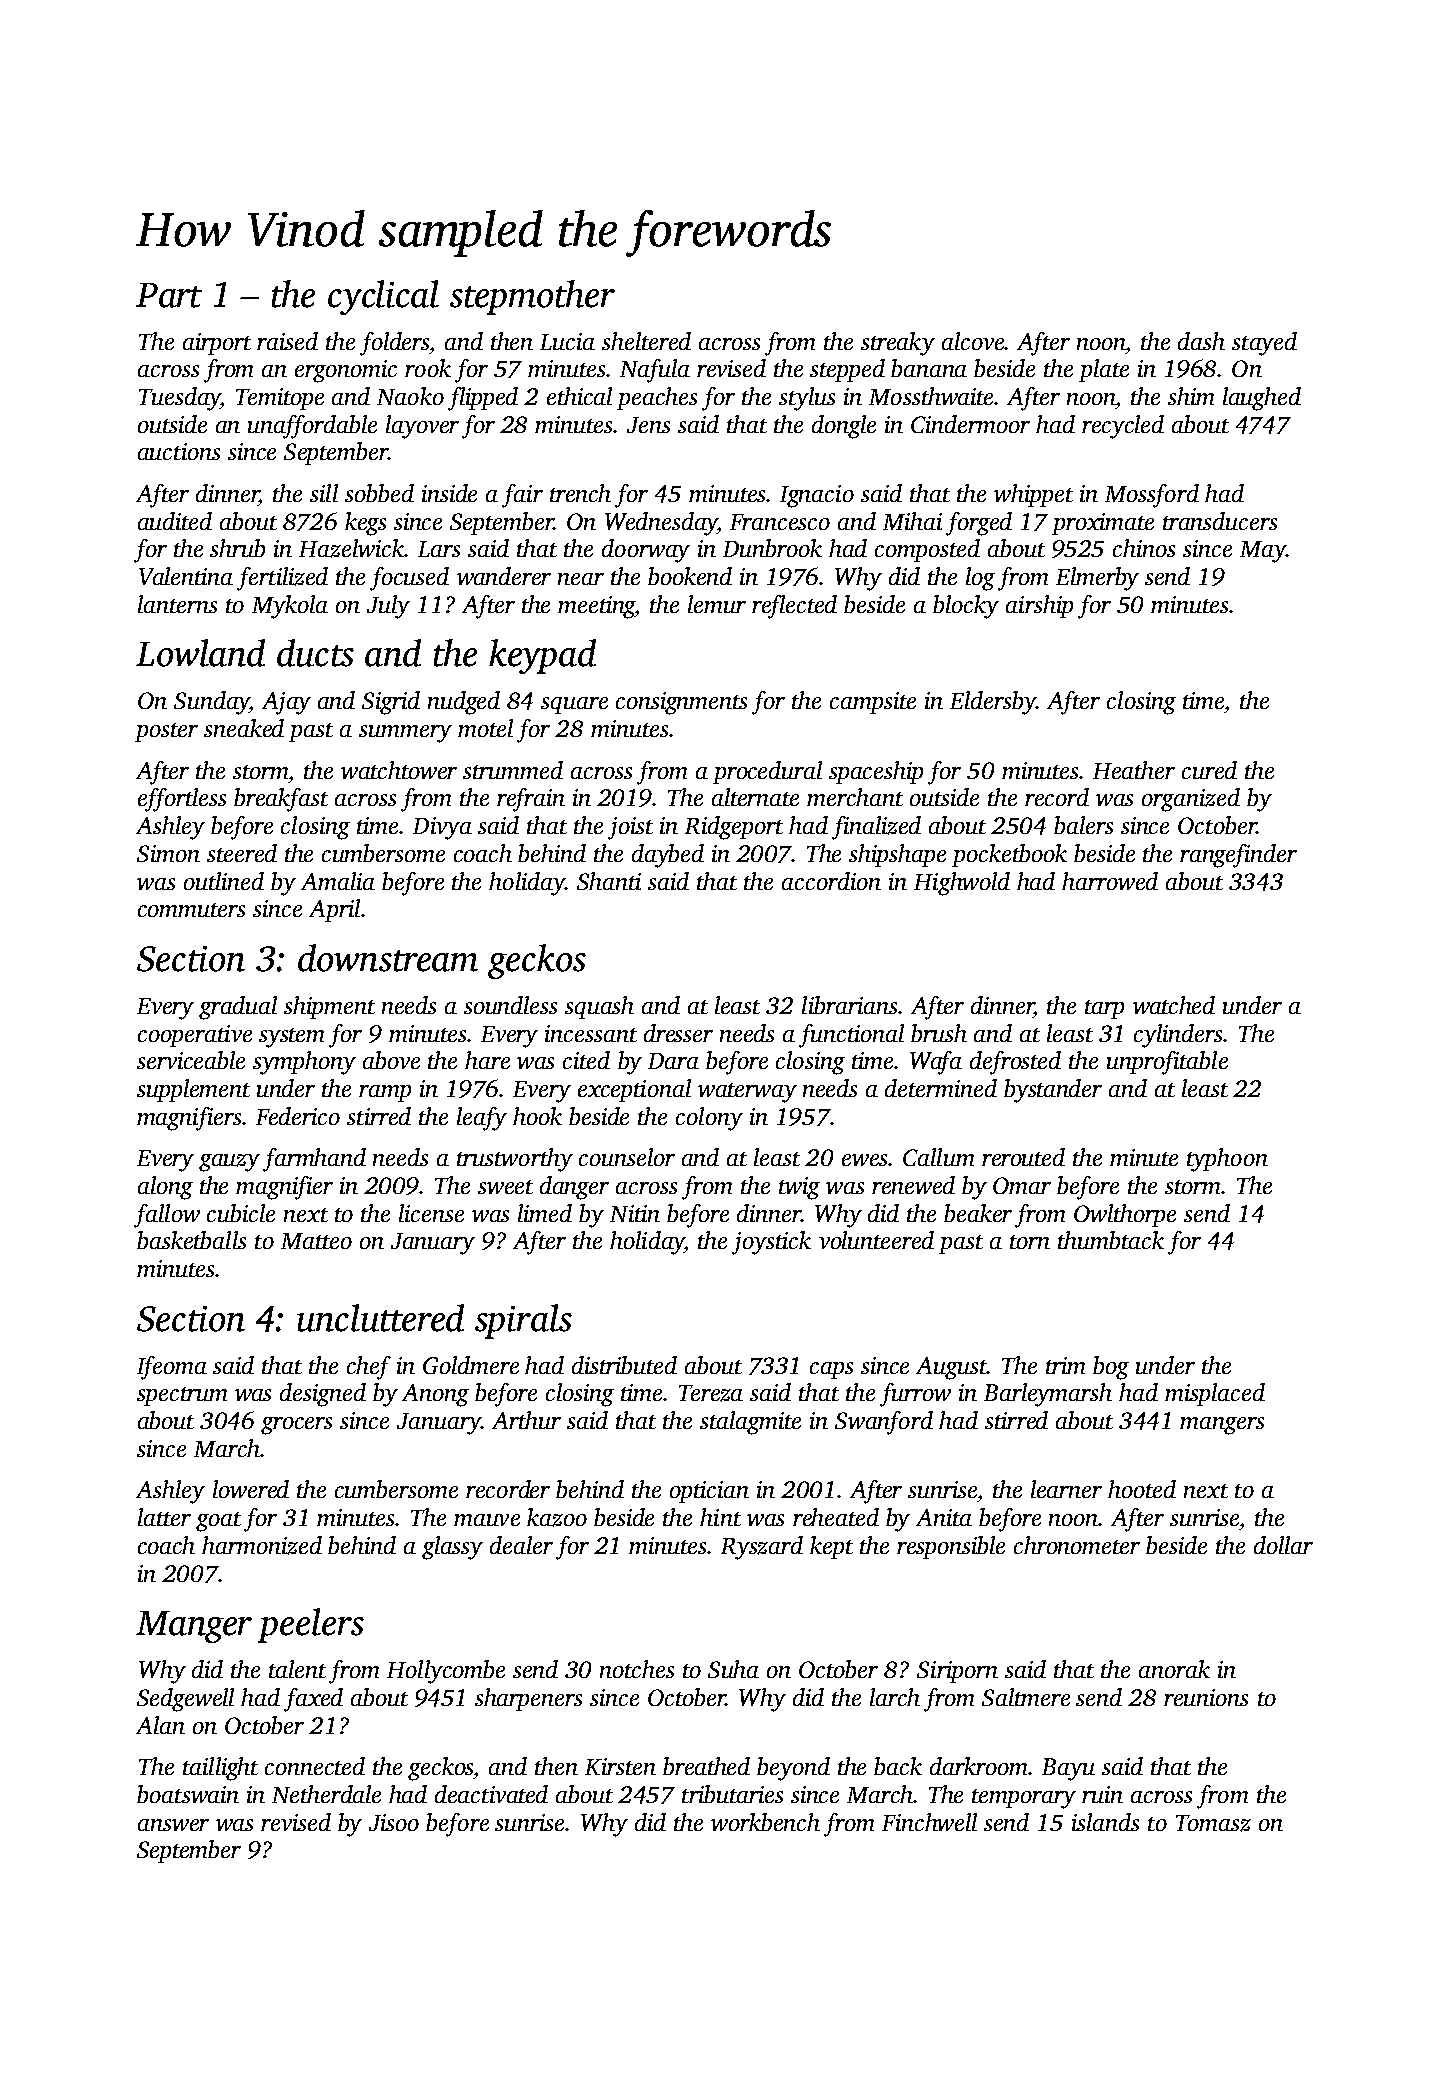  Describe the element at coordinates (720, 1517) in the screenshot. I see `hint` at that location.
